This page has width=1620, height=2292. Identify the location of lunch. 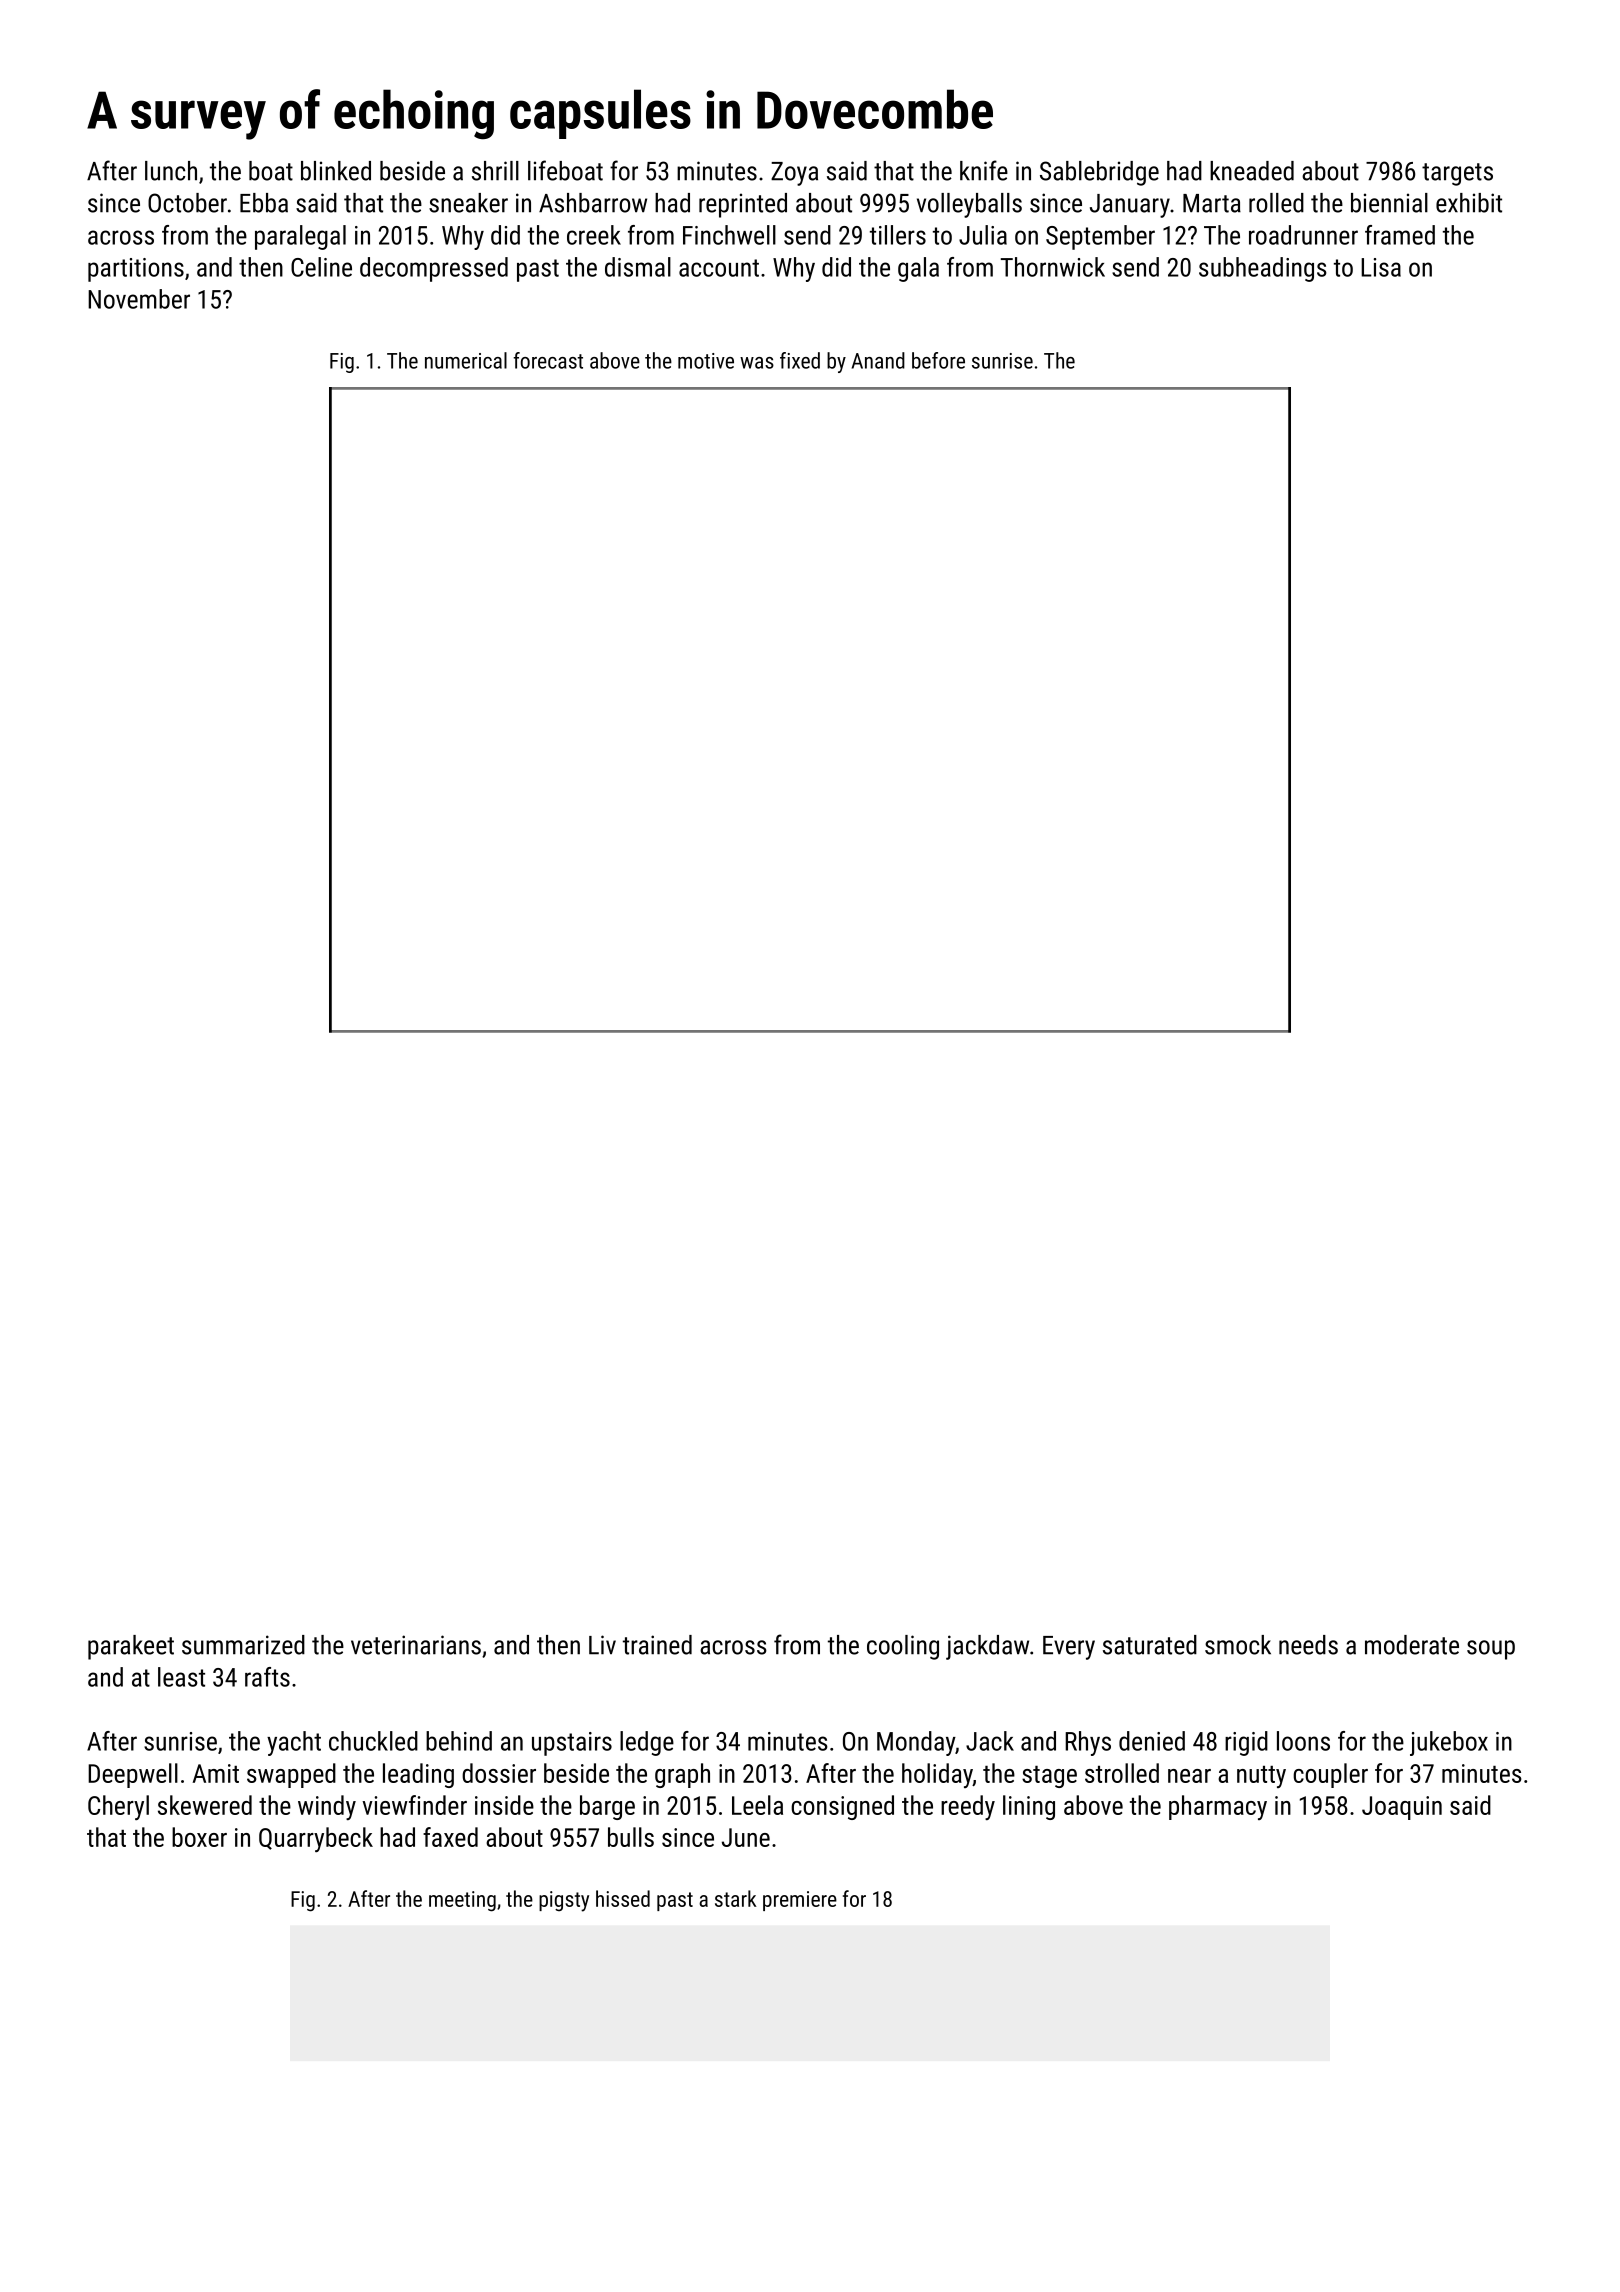
(171, 171).
